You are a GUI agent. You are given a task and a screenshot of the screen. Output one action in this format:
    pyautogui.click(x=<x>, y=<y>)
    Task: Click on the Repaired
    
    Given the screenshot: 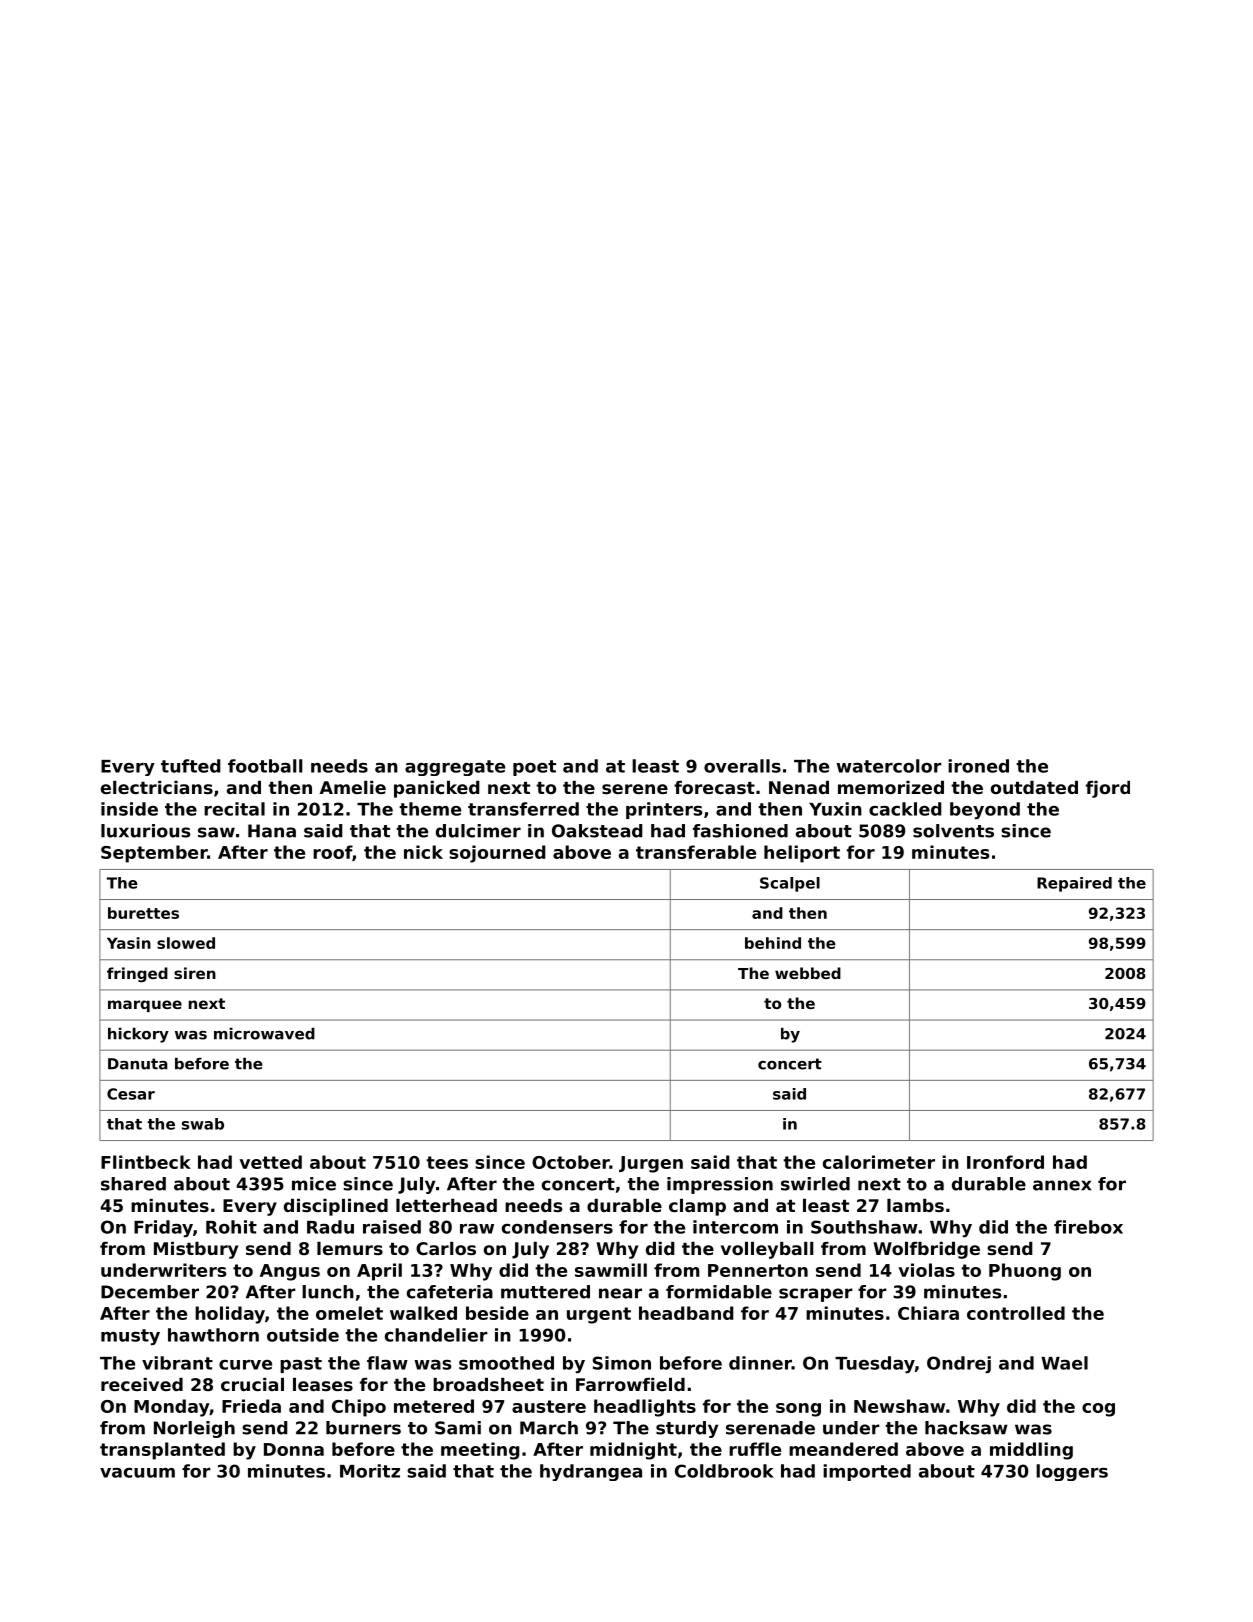 What is the action you would take?
    pyautogui.click(x=1074, y=884)
